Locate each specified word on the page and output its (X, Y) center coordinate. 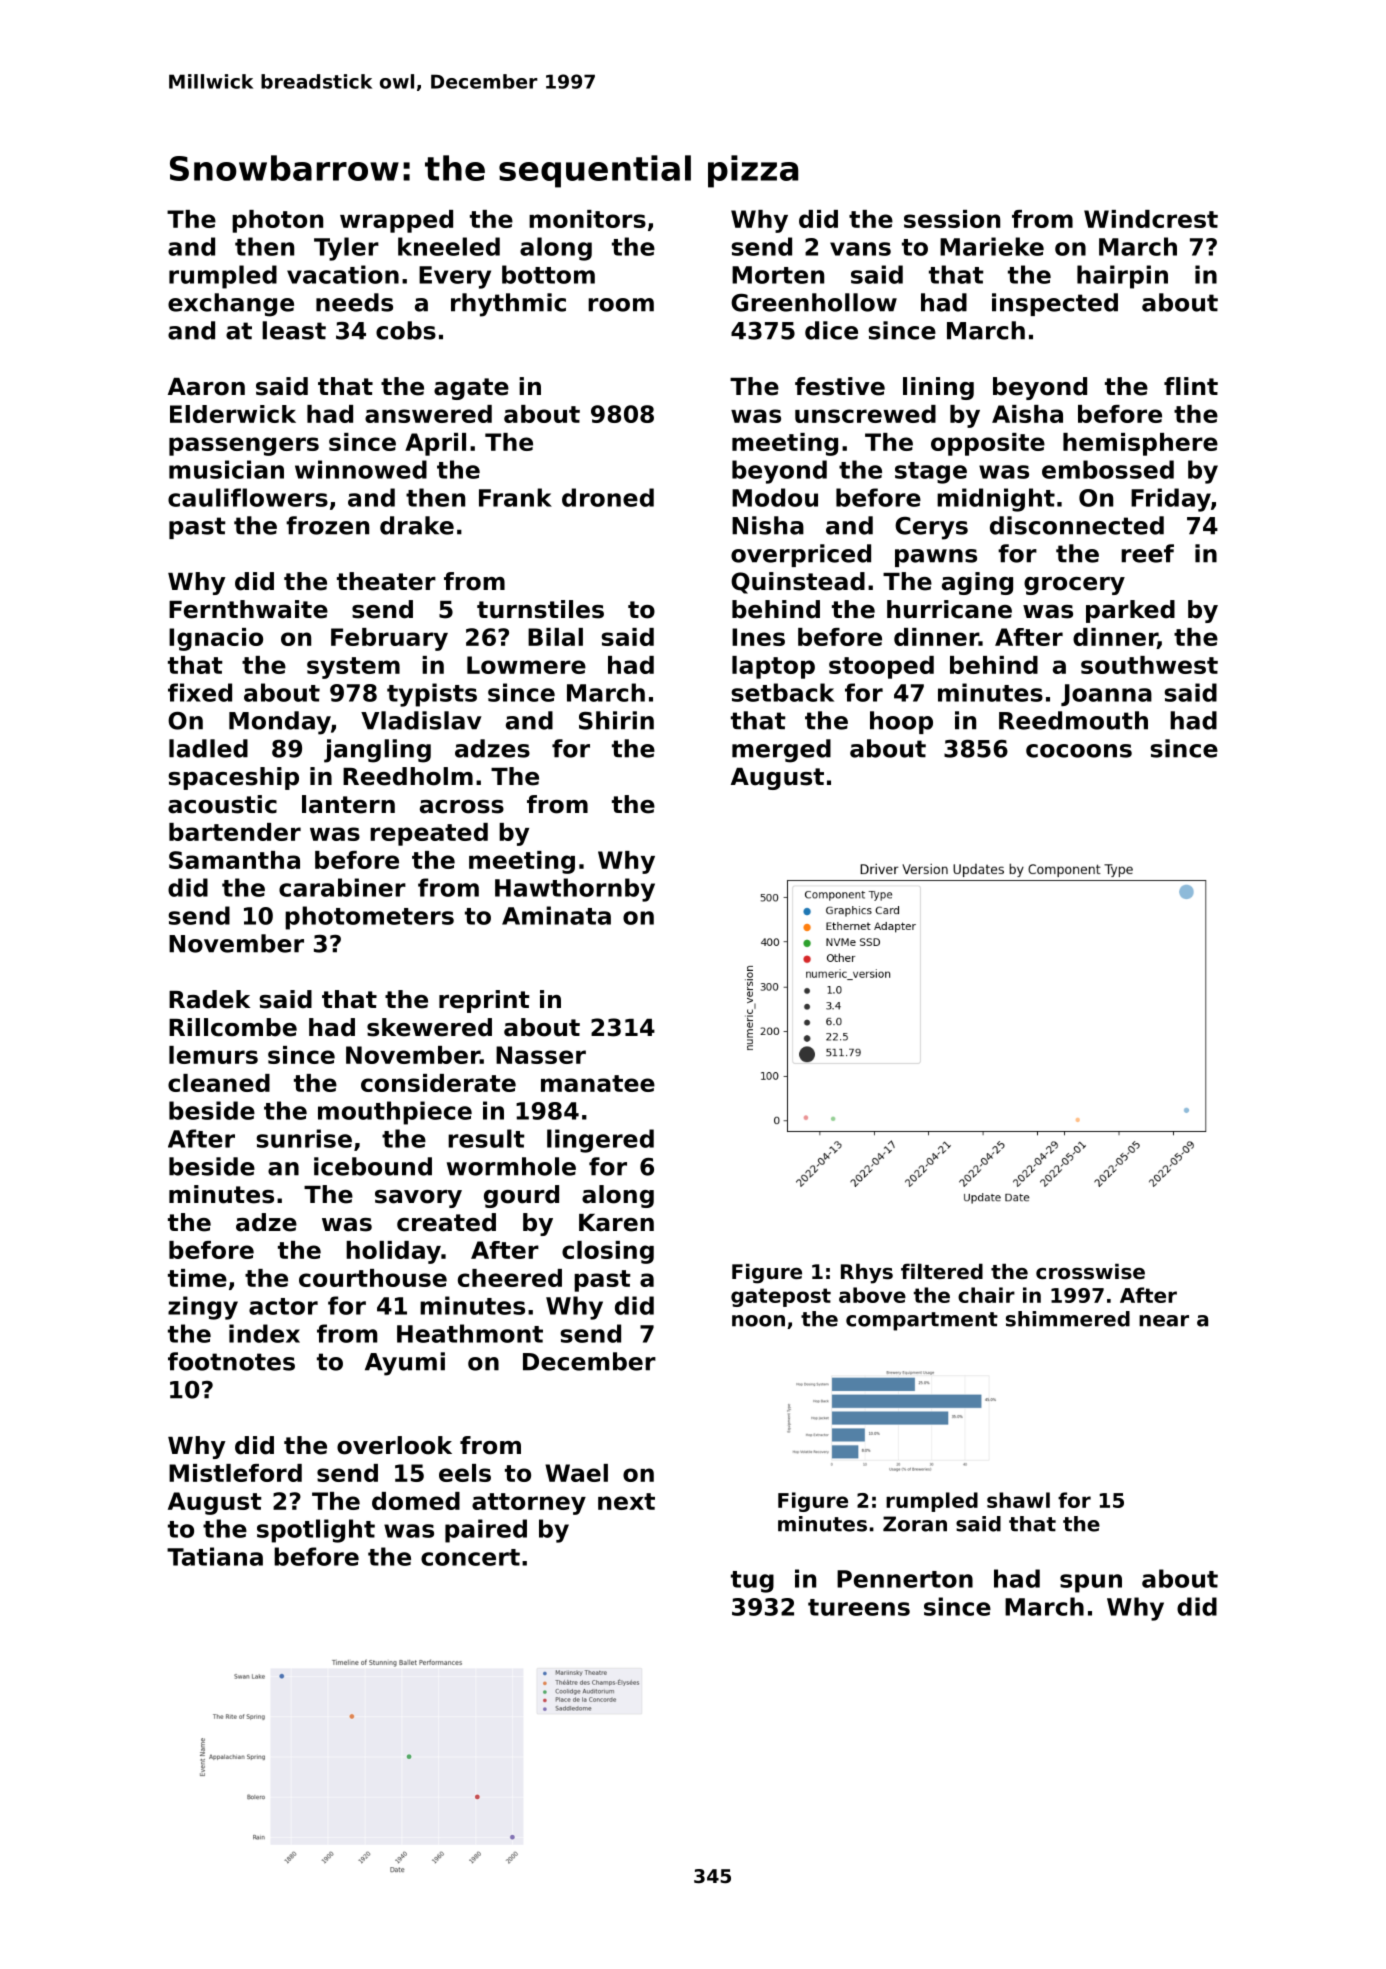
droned (608, 497)
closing (608, 1252)
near (1164, 1321)
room (621, 305)
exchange (231, 305)
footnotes (231, 1361)
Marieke (992, 246)
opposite (988, 444)
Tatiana (215, 1556)
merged (781, 751)
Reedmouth (1073, 720)
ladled (208, 748)
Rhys (867, 1273)
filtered (942, 1271)
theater (386, 581)
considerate (438, 1083)
